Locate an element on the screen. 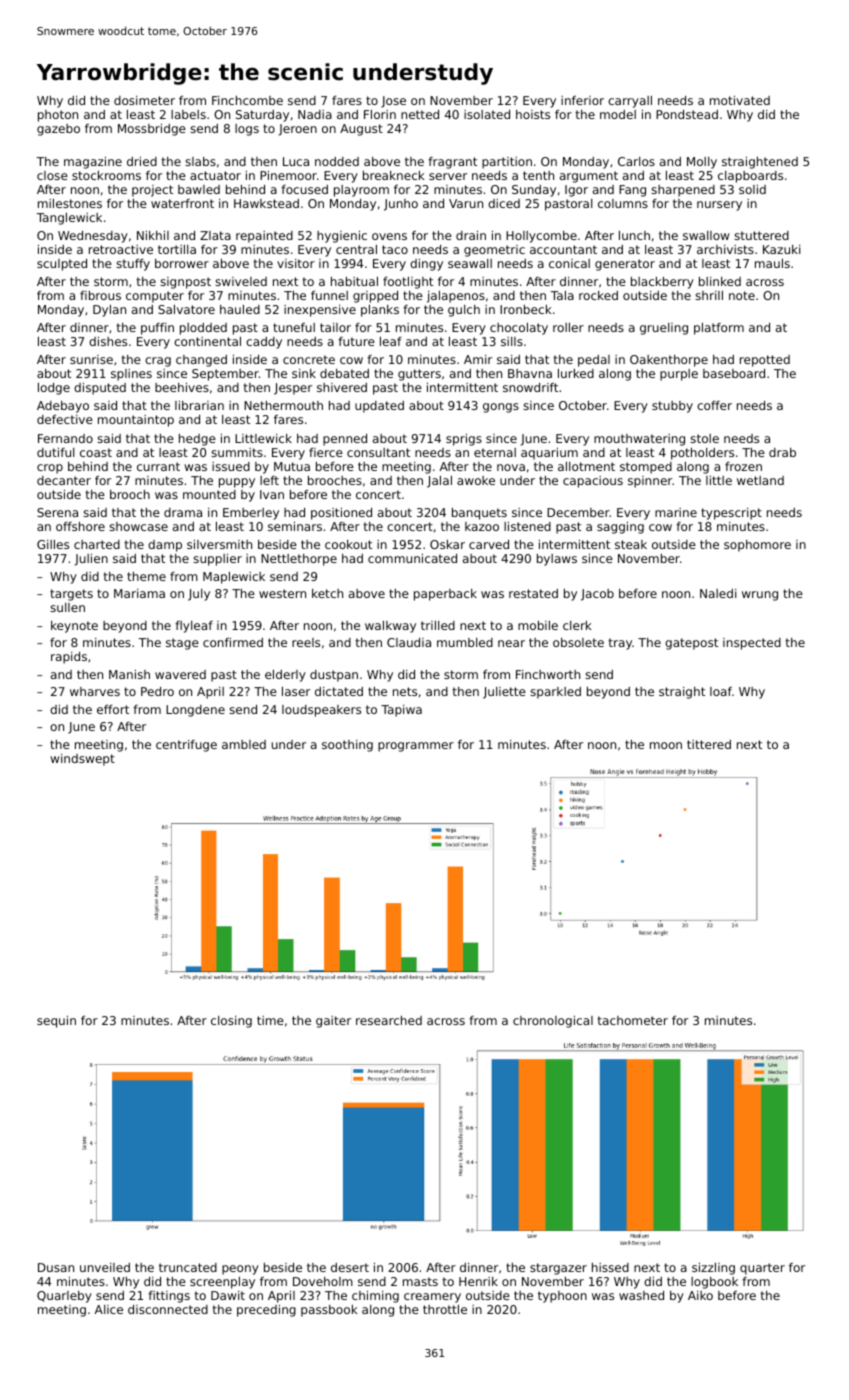 This screenshot has width=849, height=1400. researched is located at coordinates (389, 1020).
